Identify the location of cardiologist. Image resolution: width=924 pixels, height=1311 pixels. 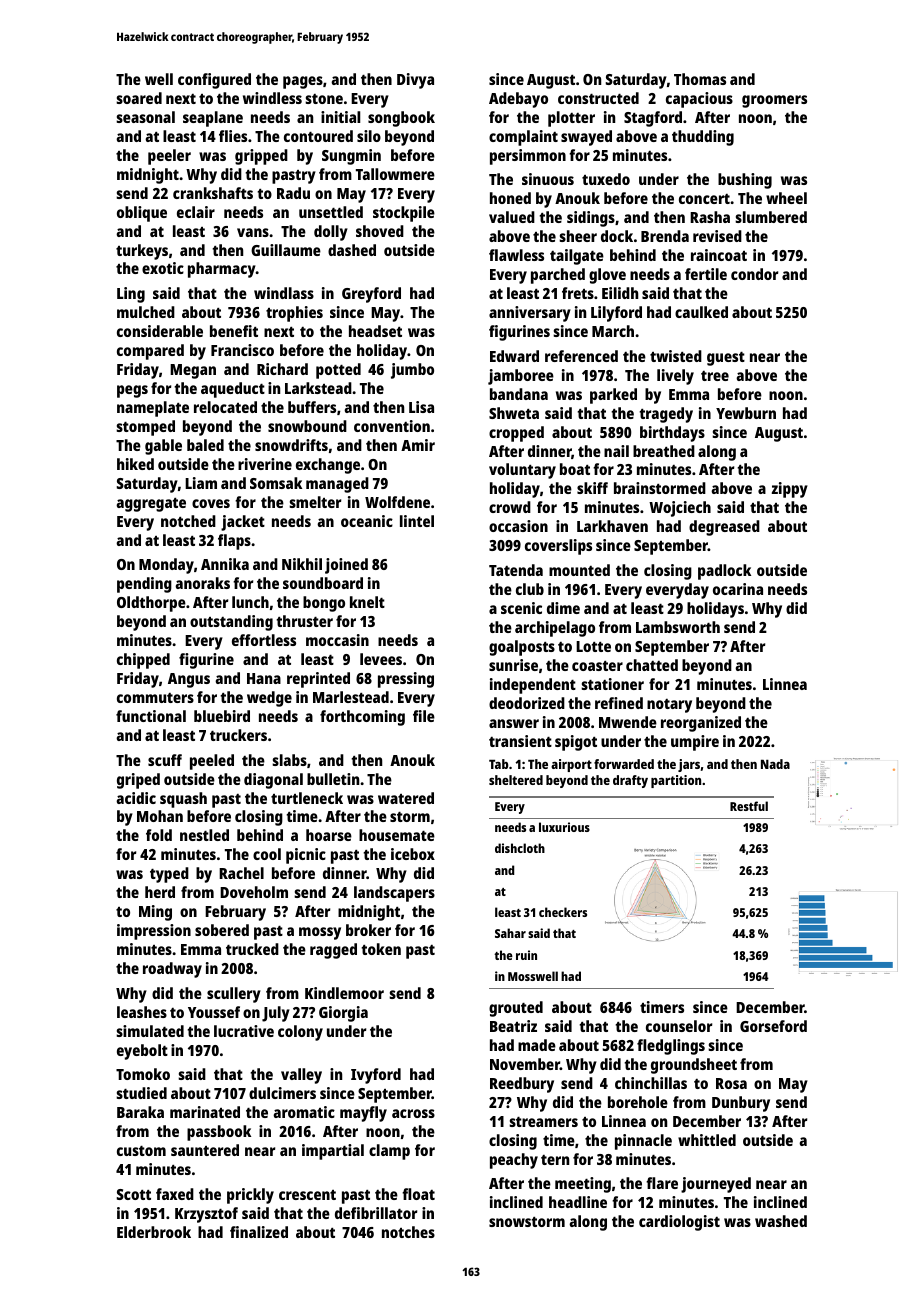
(679, 1223).
